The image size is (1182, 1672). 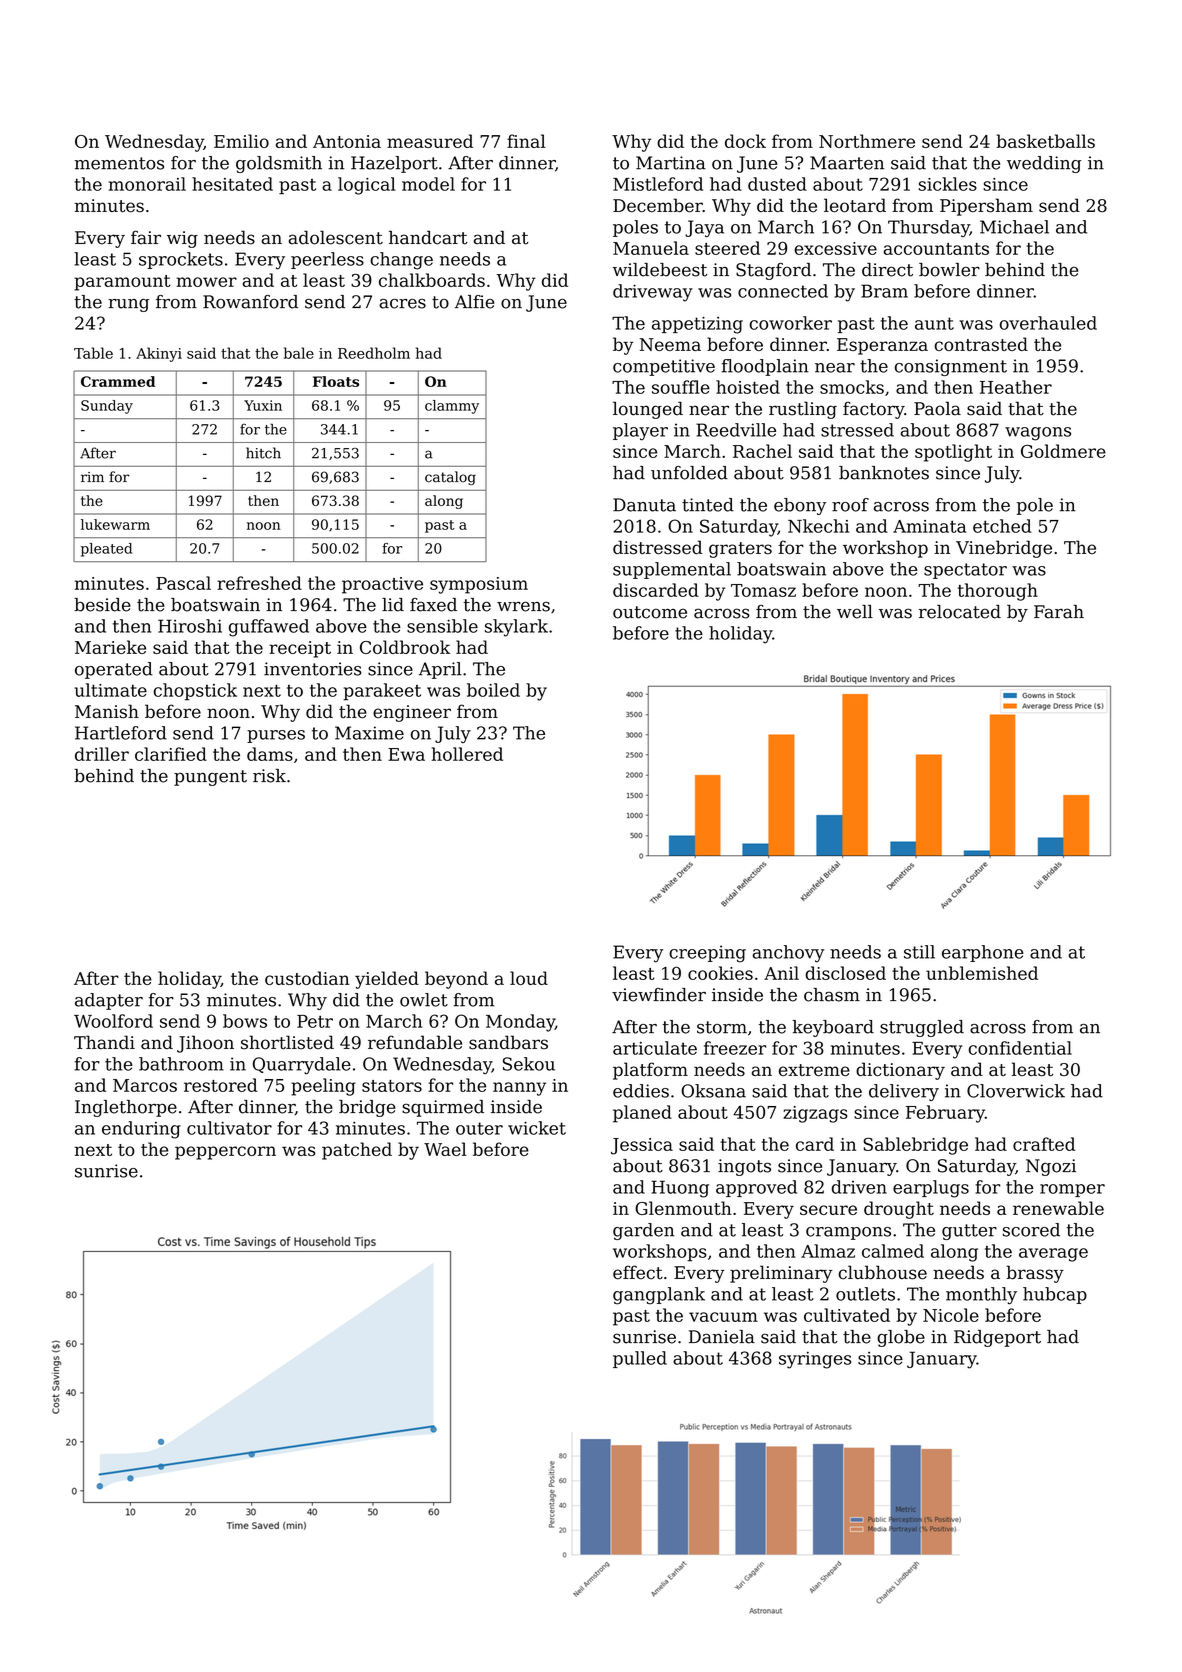 I want to click on wildebeest, so click(x=660, y=270).
